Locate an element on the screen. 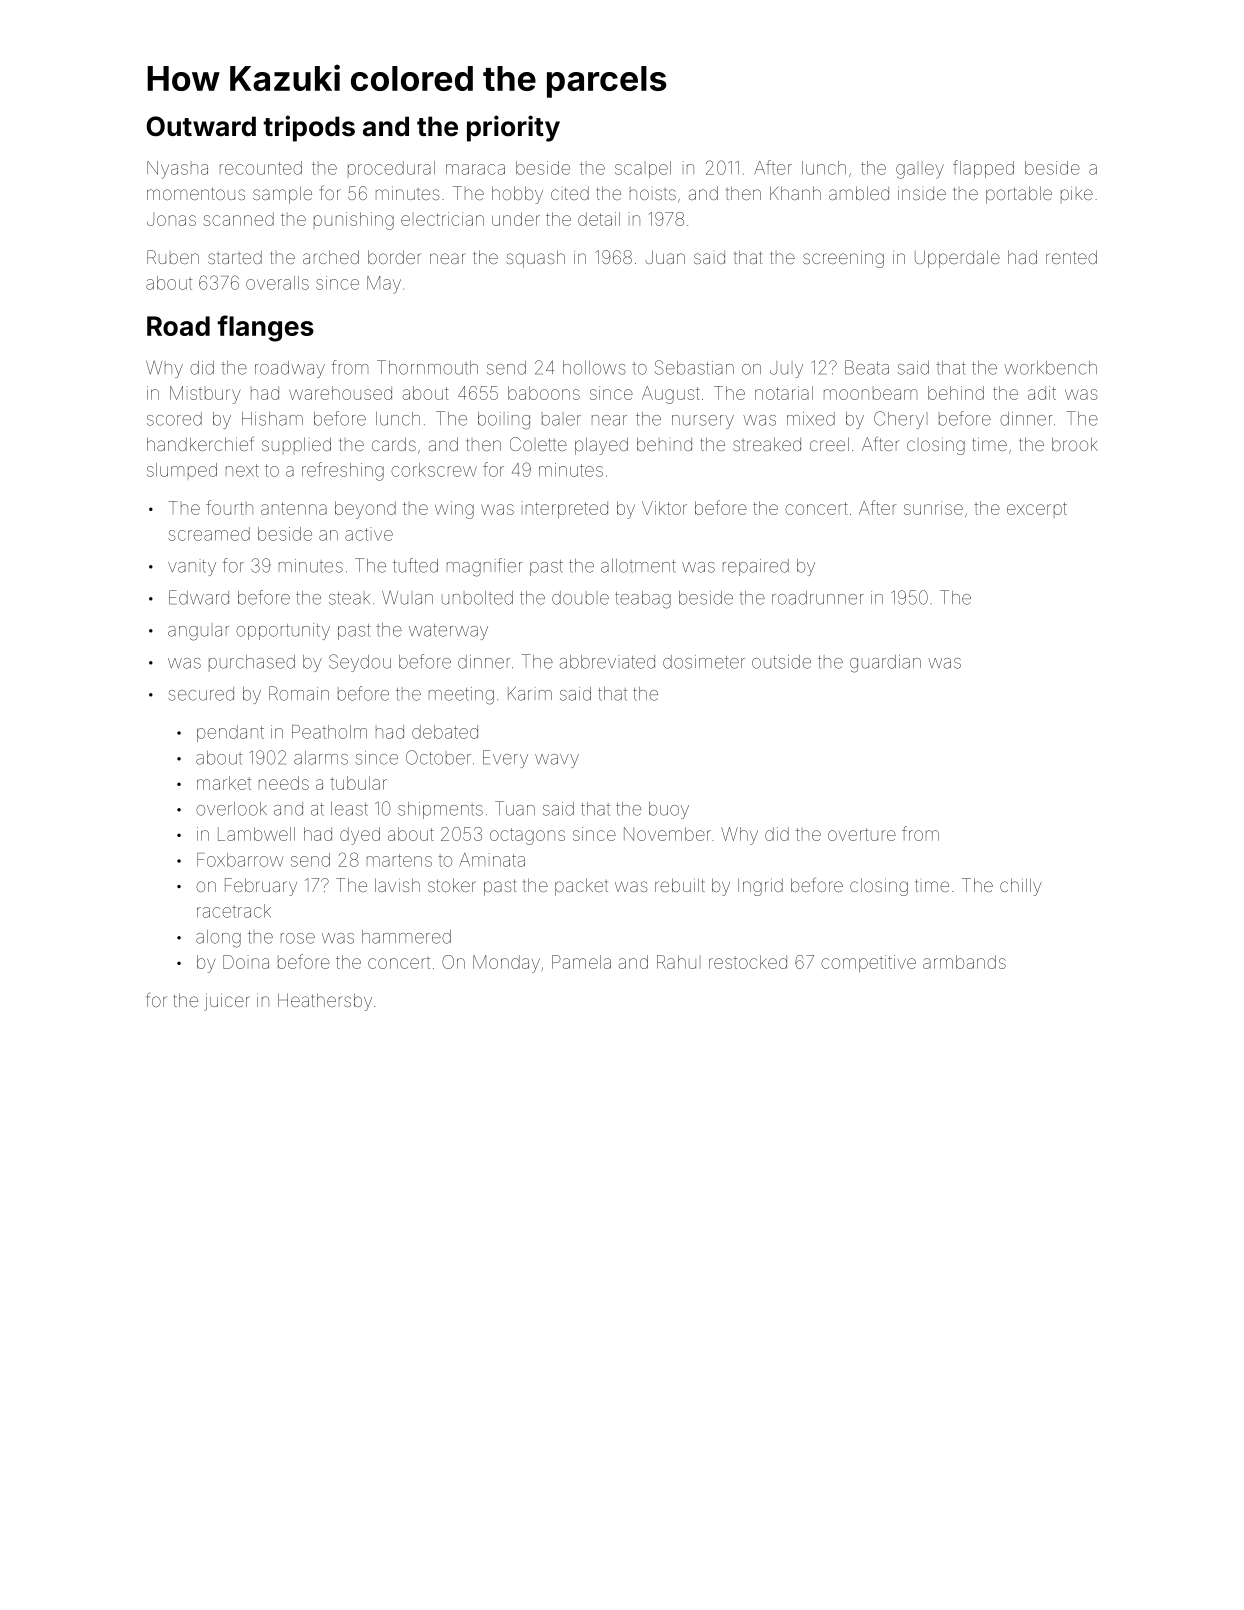 This screenshot has width=1244, height=1610. scored is located at coordinates (174, 419).
